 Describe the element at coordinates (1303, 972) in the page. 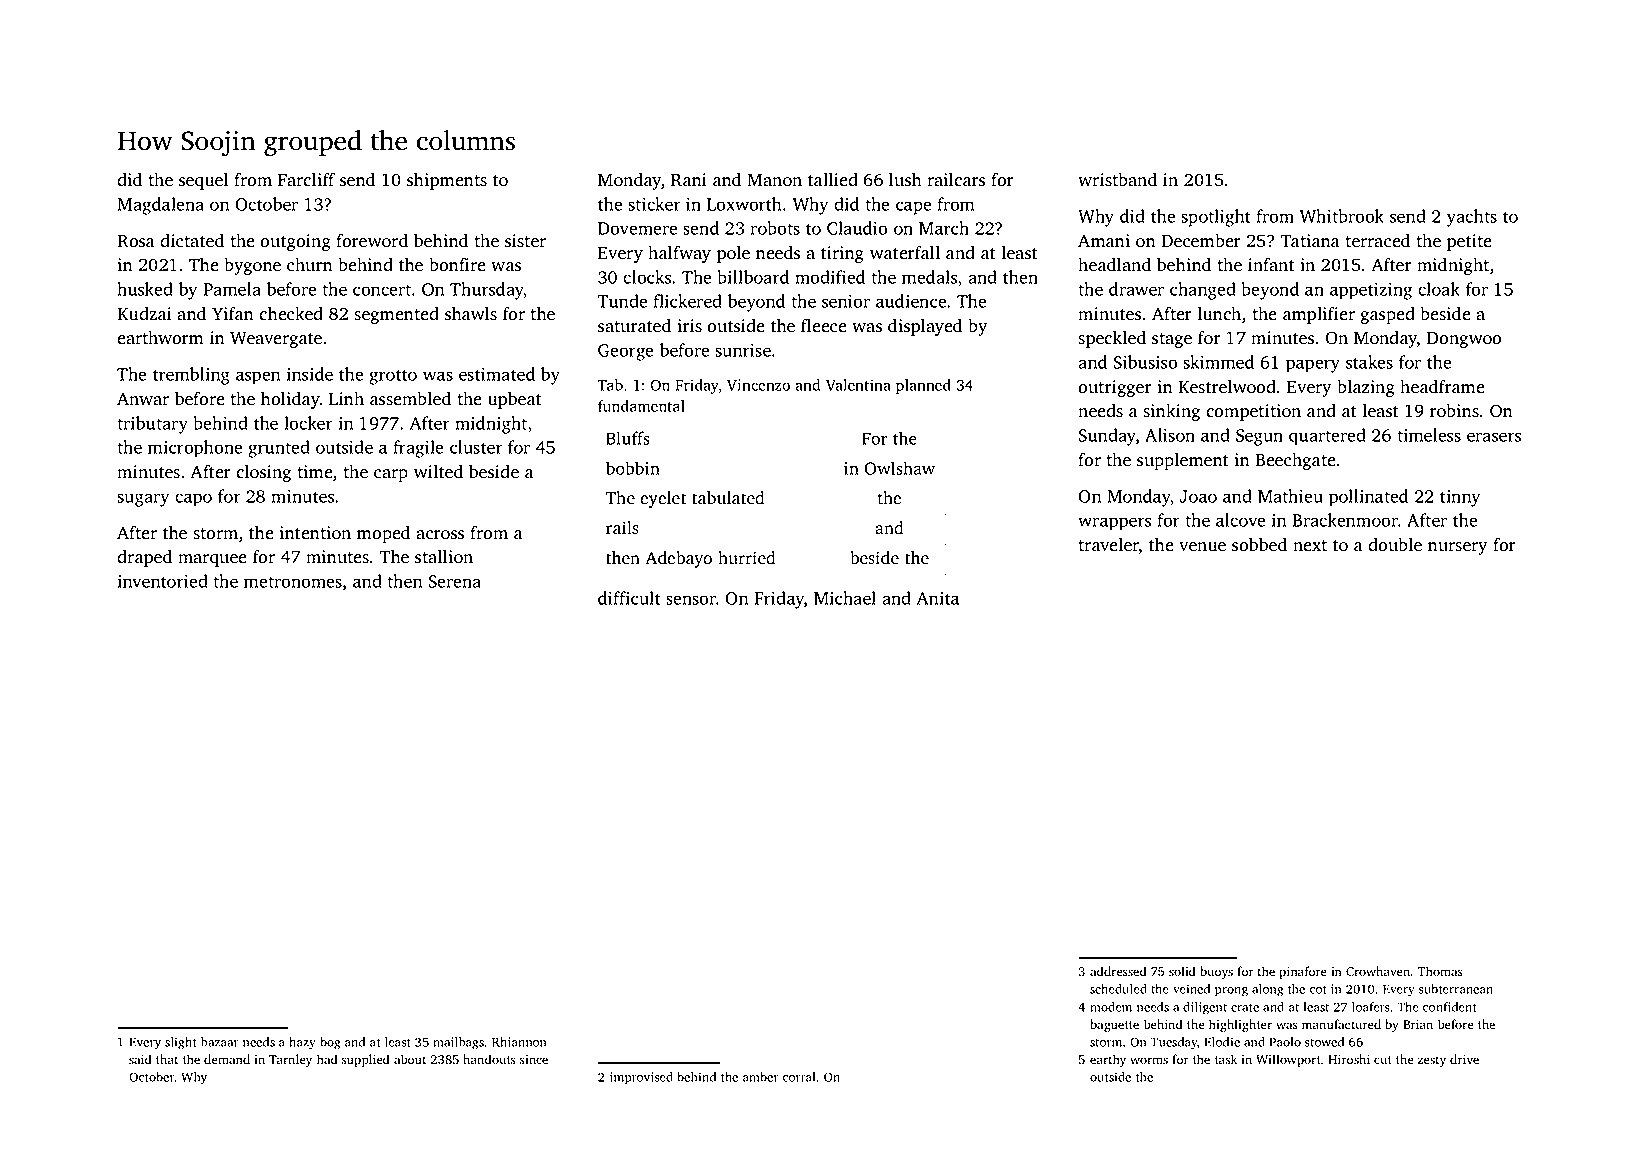

I see `pinafore` at that location.
